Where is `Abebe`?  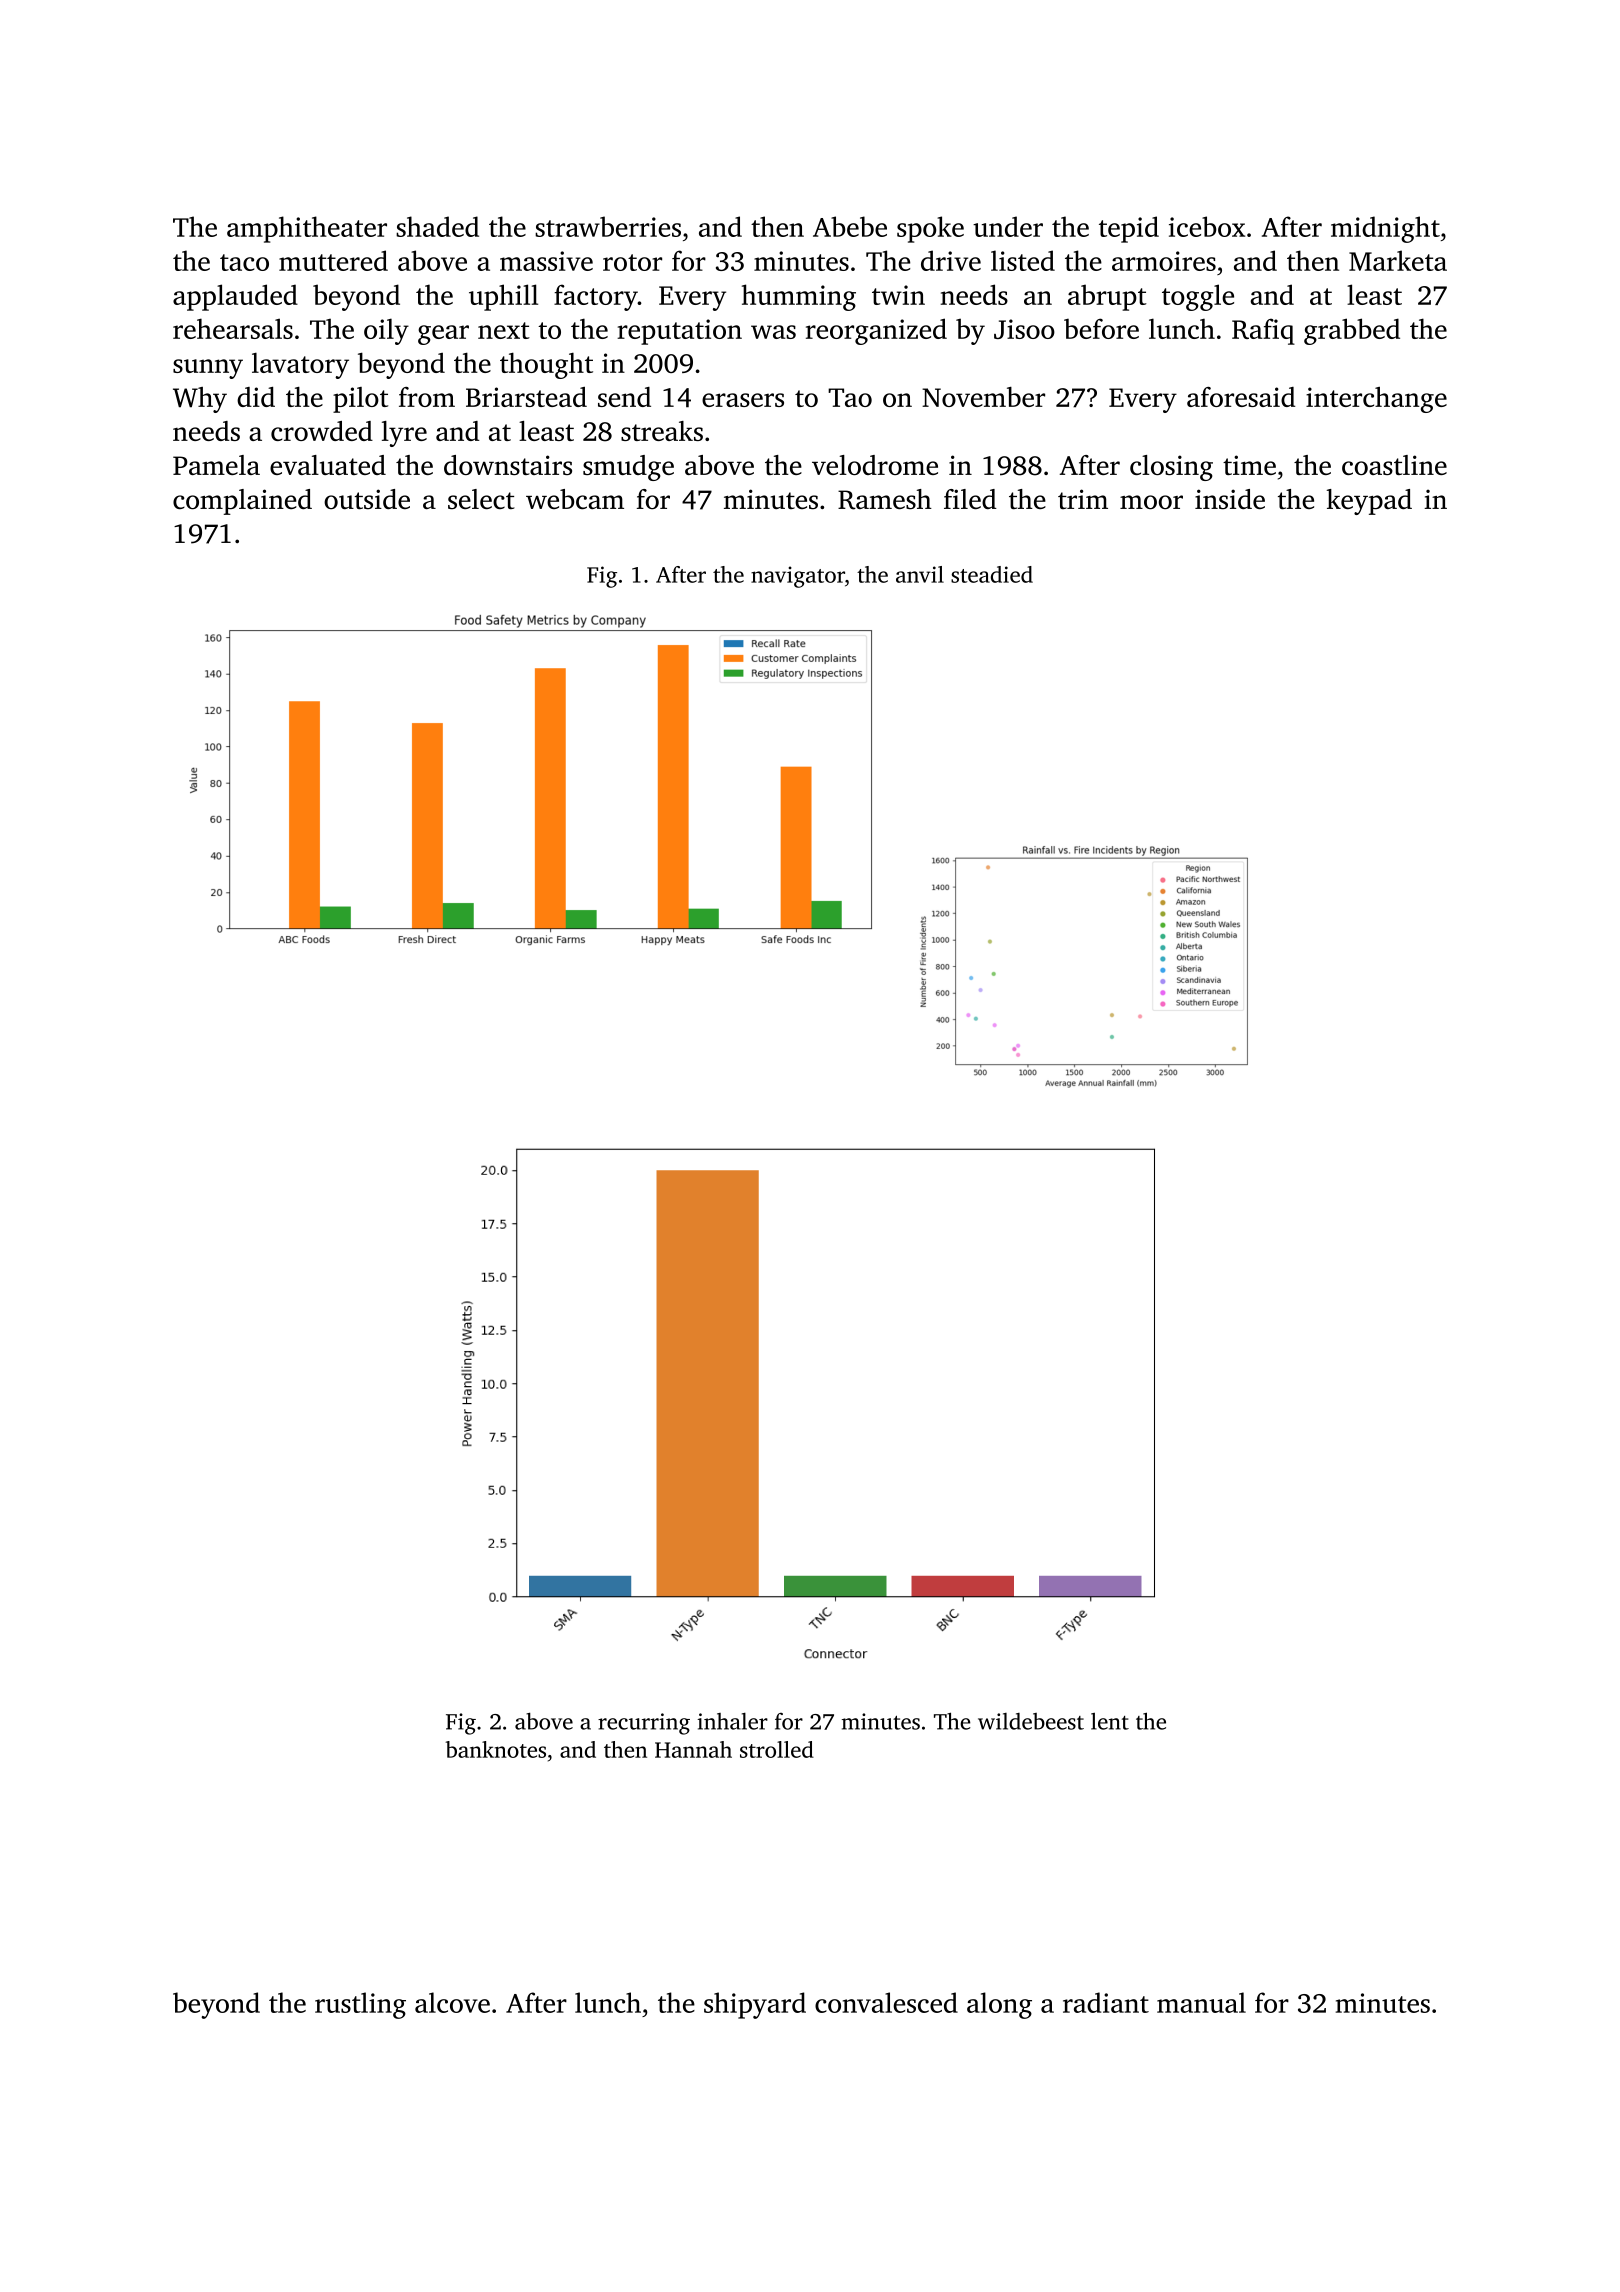
Abebe is located at coordinates (850, 226).
